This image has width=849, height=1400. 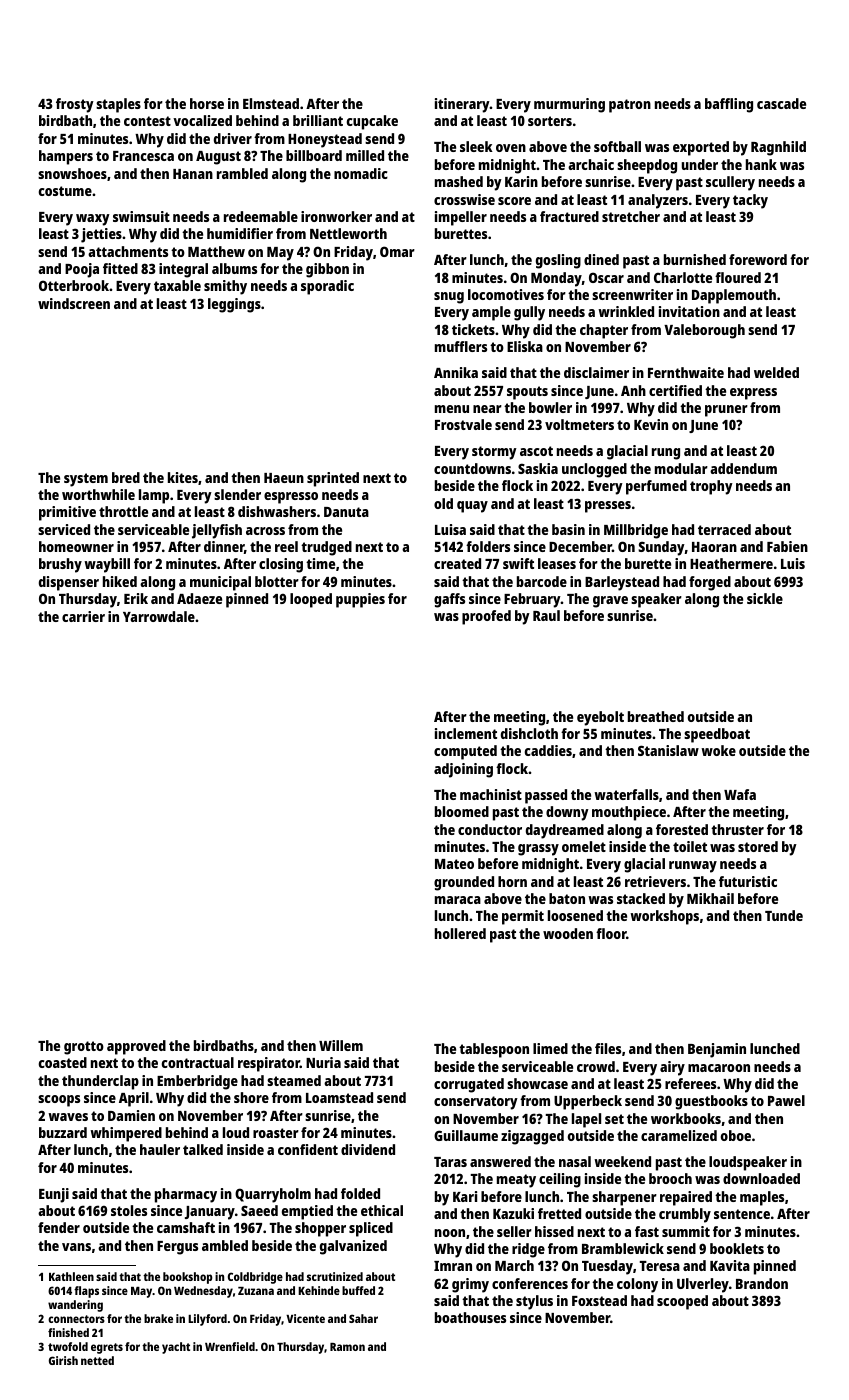 What do you see at coordinates (608, 1048) in the image?
I see `files` at bounding box center [608, 1048].
